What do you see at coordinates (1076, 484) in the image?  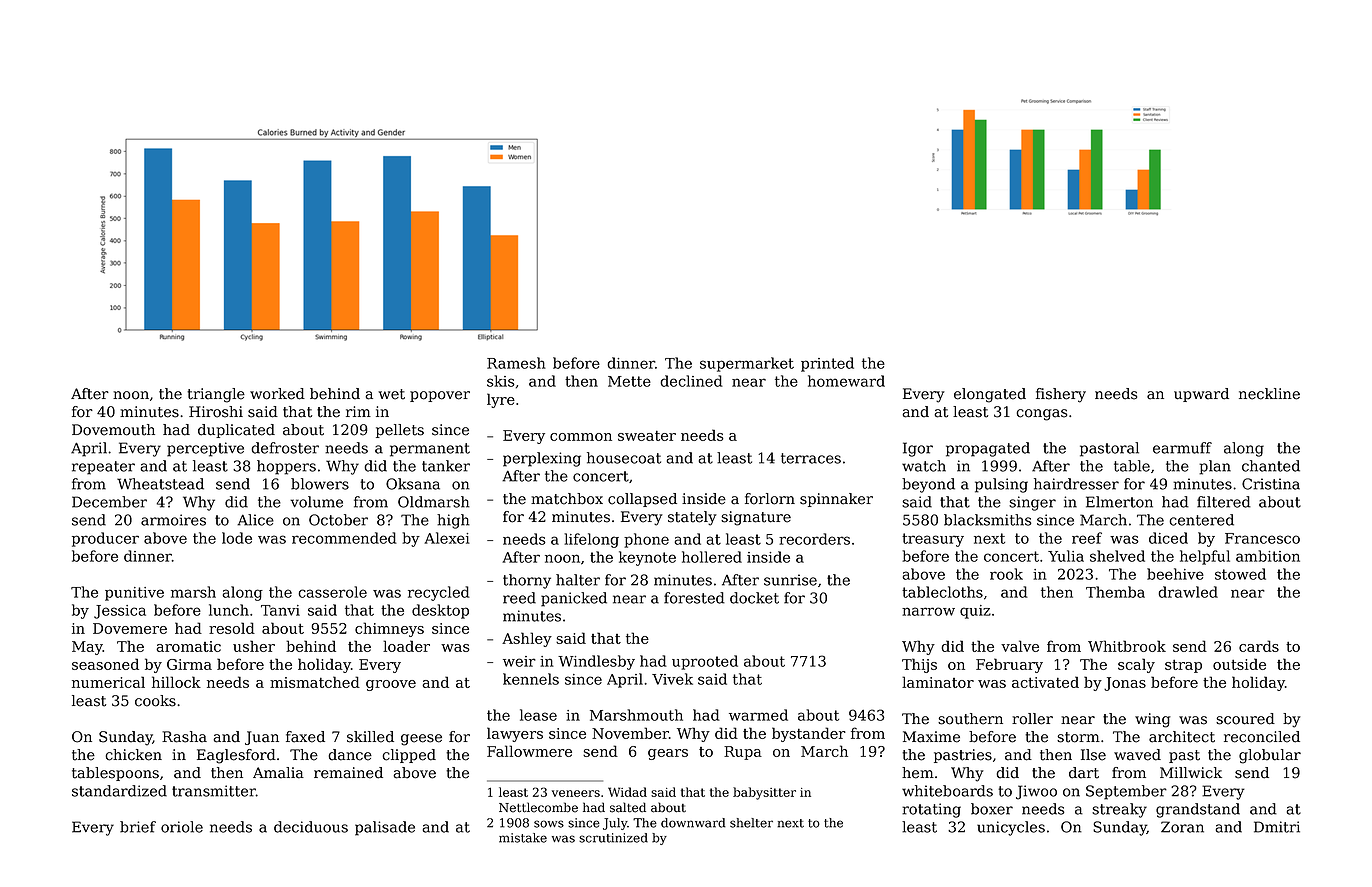 I see `hairdresser` at bounding box center [1076, 484].
